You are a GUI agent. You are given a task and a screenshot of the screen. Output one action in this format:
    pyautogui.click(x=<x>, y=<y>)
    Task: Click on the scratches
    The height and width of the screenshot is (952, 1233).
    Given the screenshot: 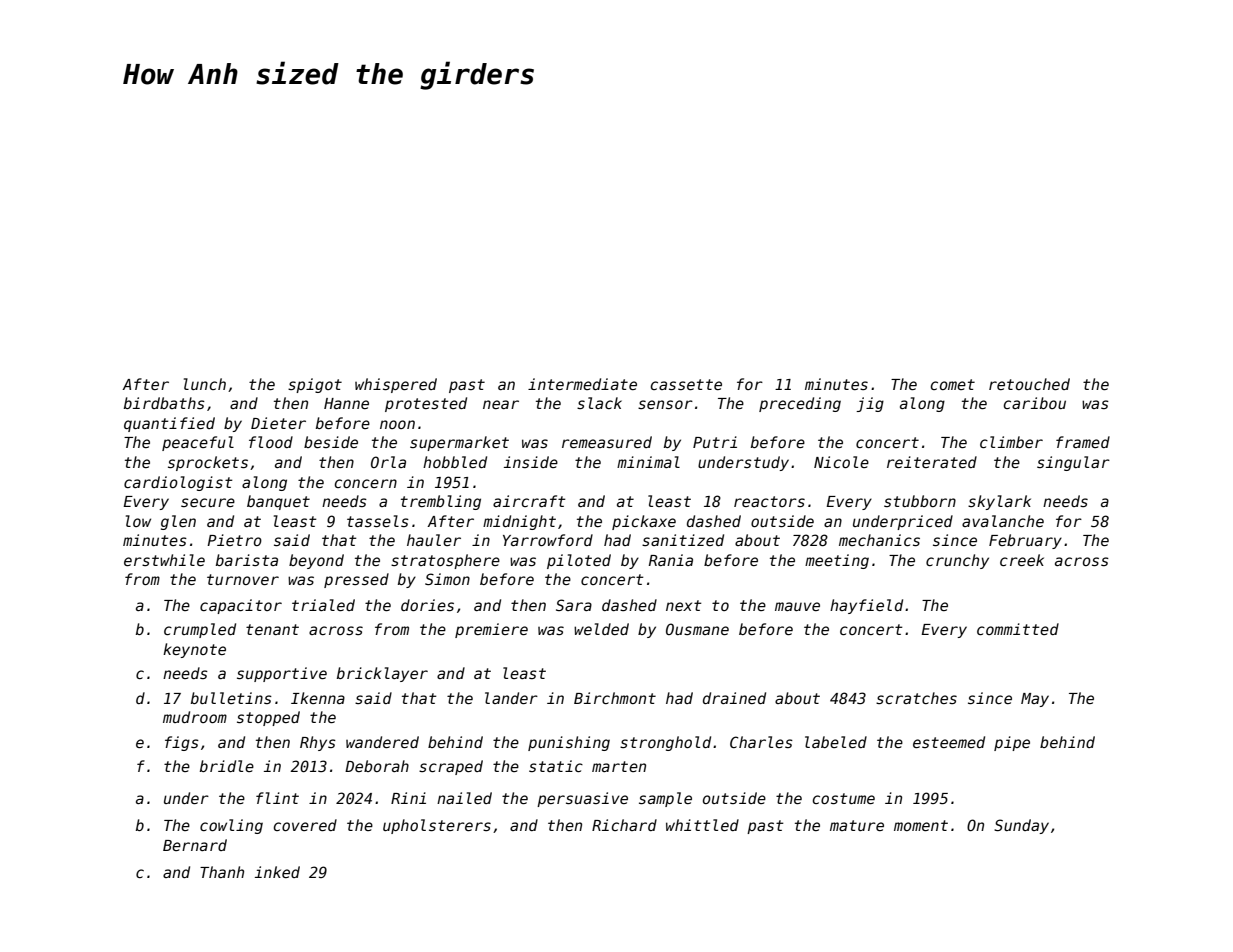 What is the action you would take?
    pyautogui.click(x=916, y=698)
